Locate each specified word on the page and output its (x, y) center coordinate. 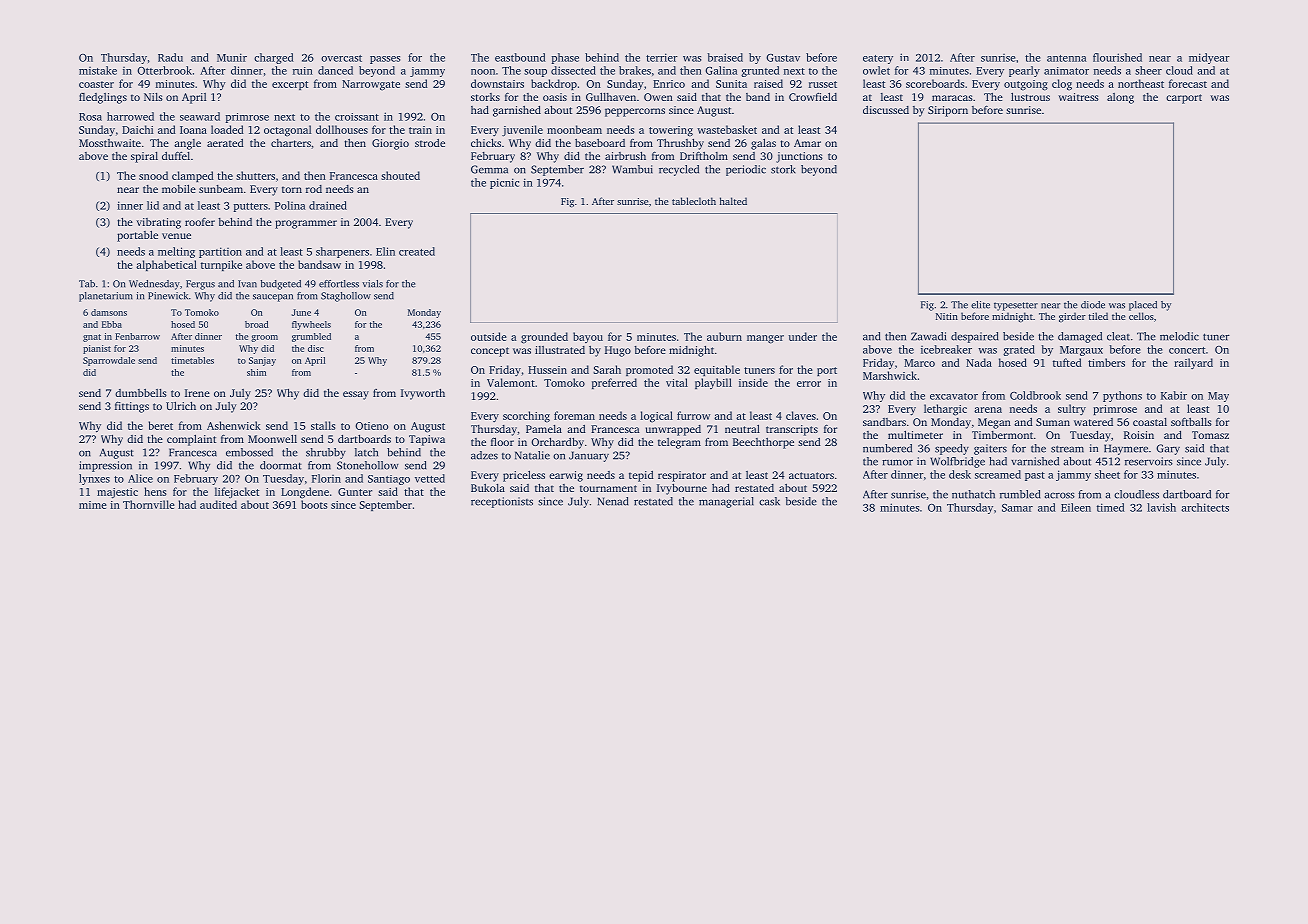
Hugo (618, 351)
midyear (1209, 58)
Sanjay (262, 361)
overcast (341, 58)
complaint (191, 440)
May (1218, 397)
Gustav (783, 58)
